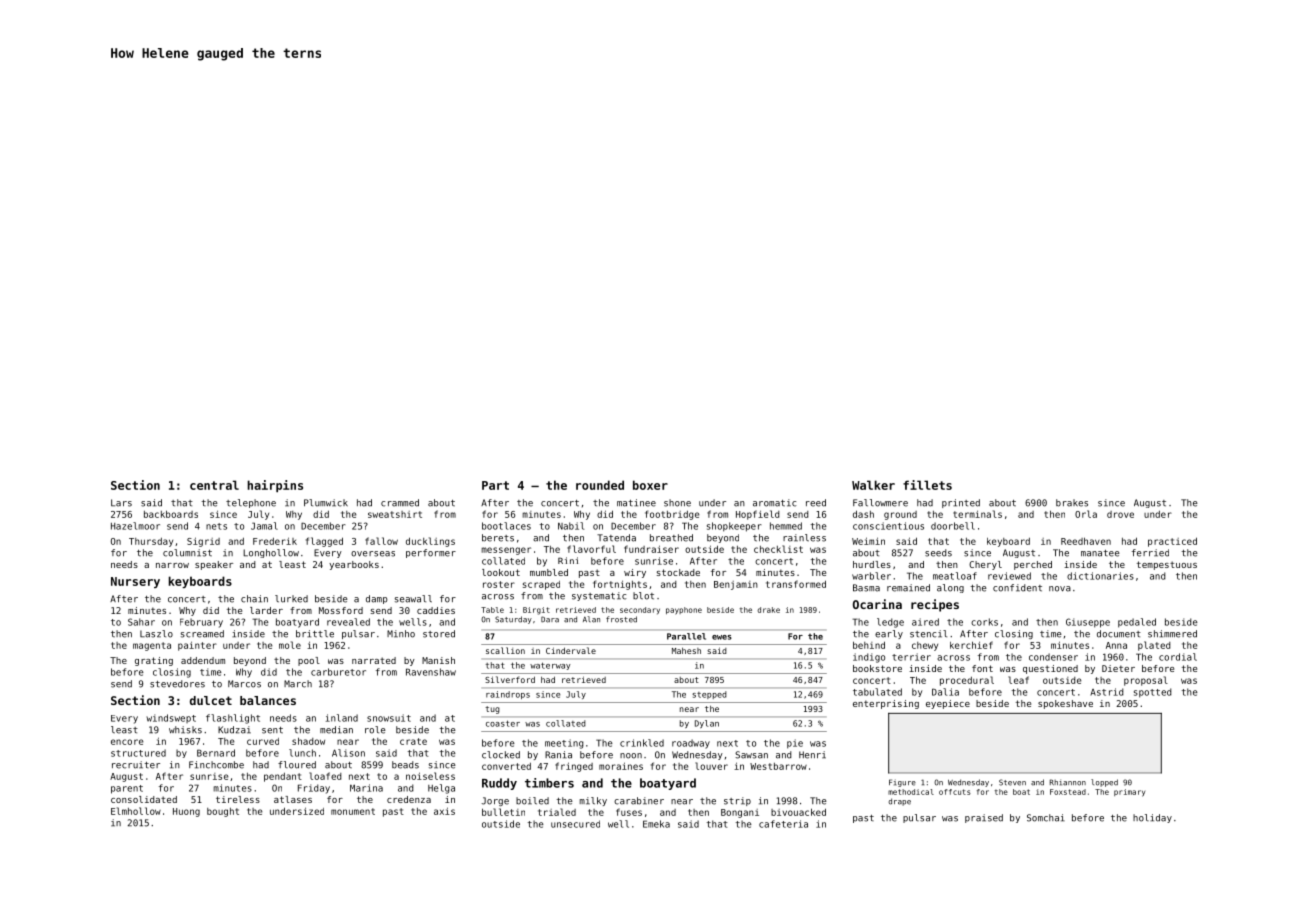  Describe the element at coordinates (309, 661) in the screenshot. I see `pool` at that location.
